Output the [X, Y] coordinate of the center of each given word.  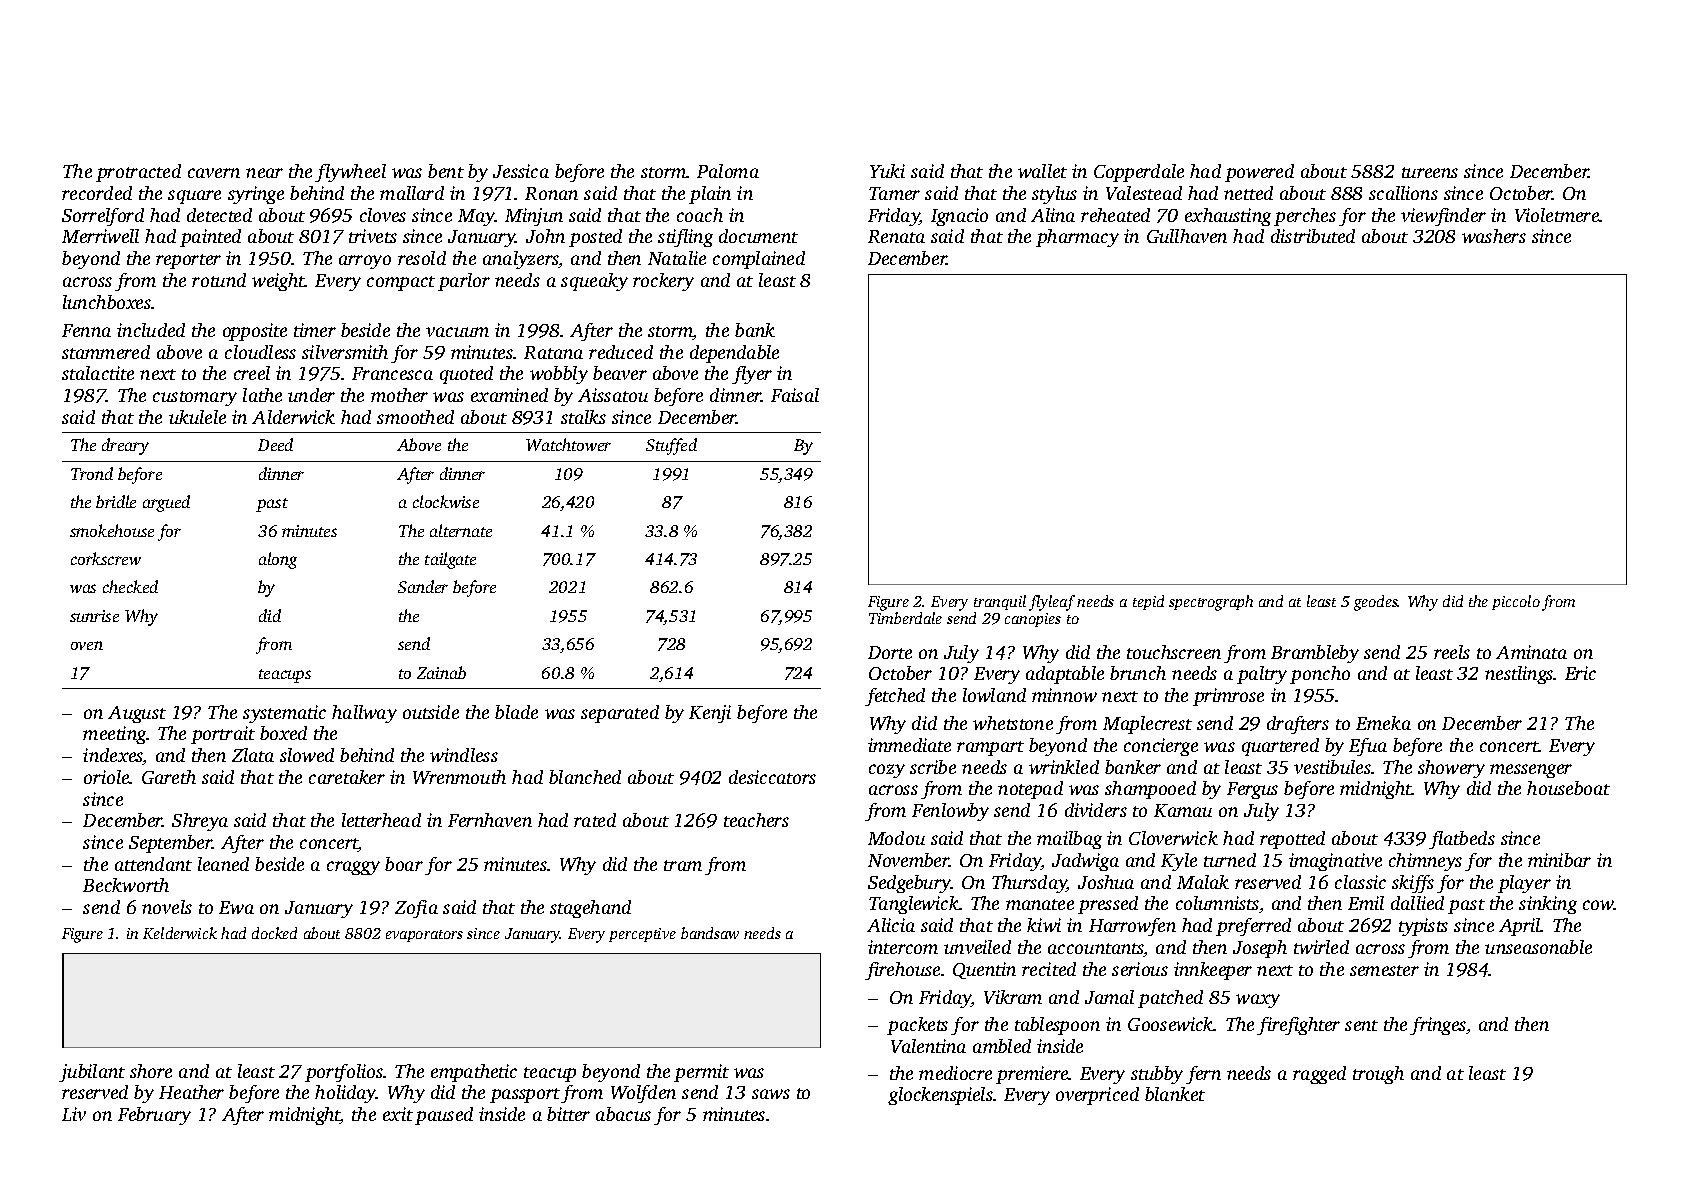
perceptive [642, 935]
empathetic [474, 1073]
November [909, 860]
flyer [752, 375]
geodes [1376, 603]
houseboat [1568, 788]
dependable [734, 354]
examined [509, 395]
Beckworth [126, 885]
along [278, 560]
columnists [1217, 903]
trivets [373, 236]
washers [1494, 236]
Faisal [795, 395]
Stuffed [671, 446]
